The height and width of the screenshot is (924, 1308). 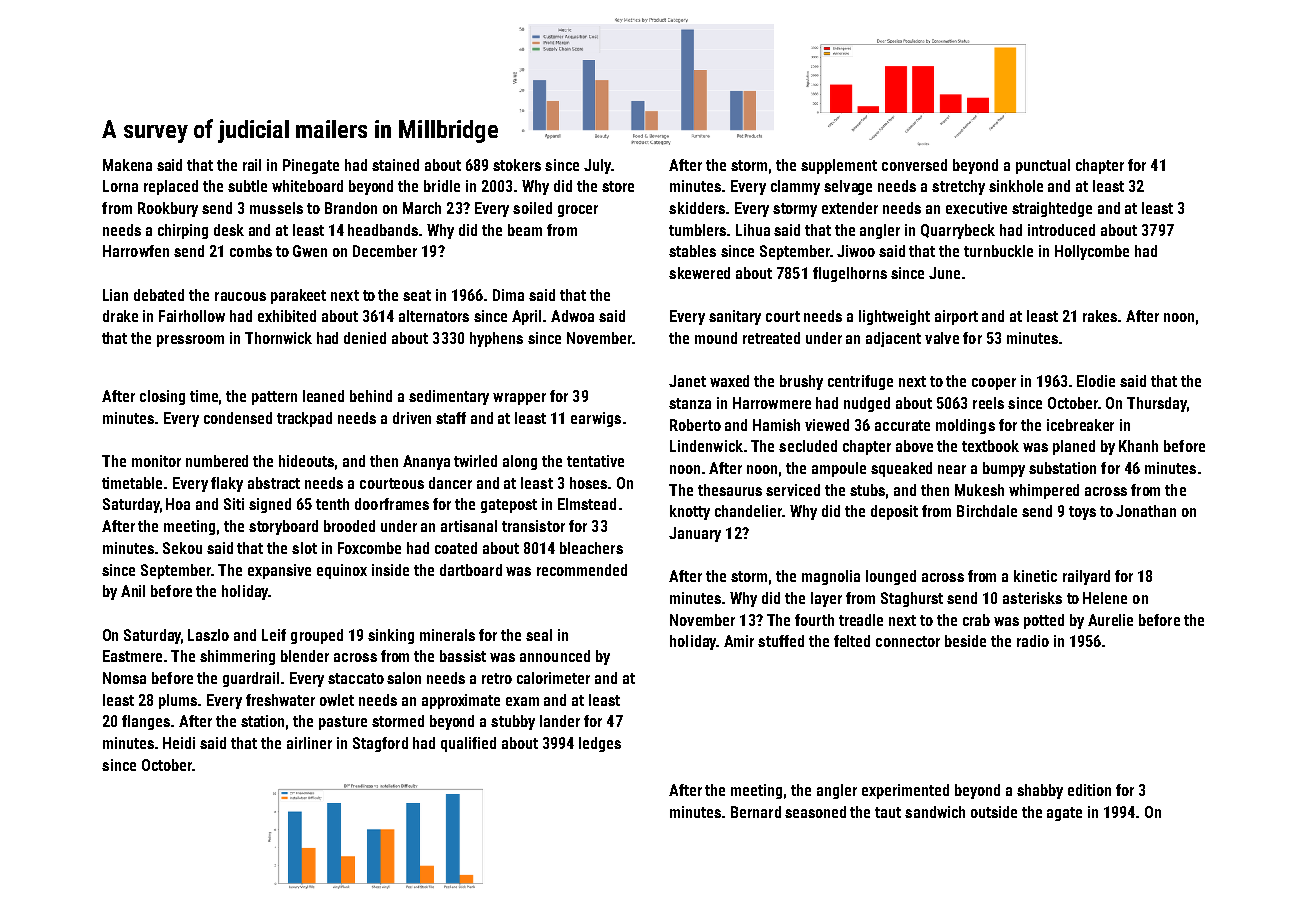 I want to click on planed, so click(x=1074, y=447).
